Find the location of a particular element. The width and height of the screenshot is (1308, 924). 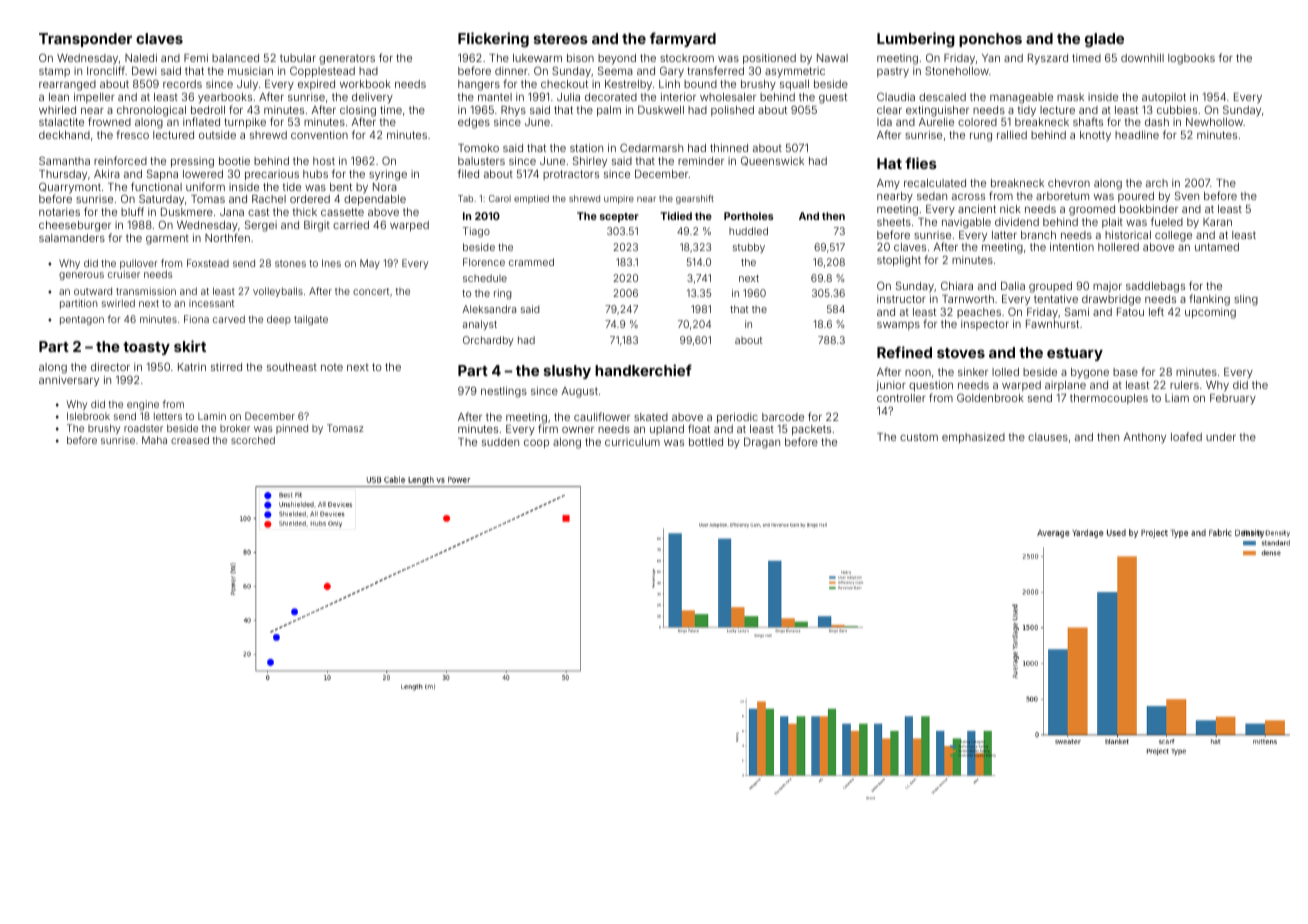

closing is located at coordinates (358, 111).
